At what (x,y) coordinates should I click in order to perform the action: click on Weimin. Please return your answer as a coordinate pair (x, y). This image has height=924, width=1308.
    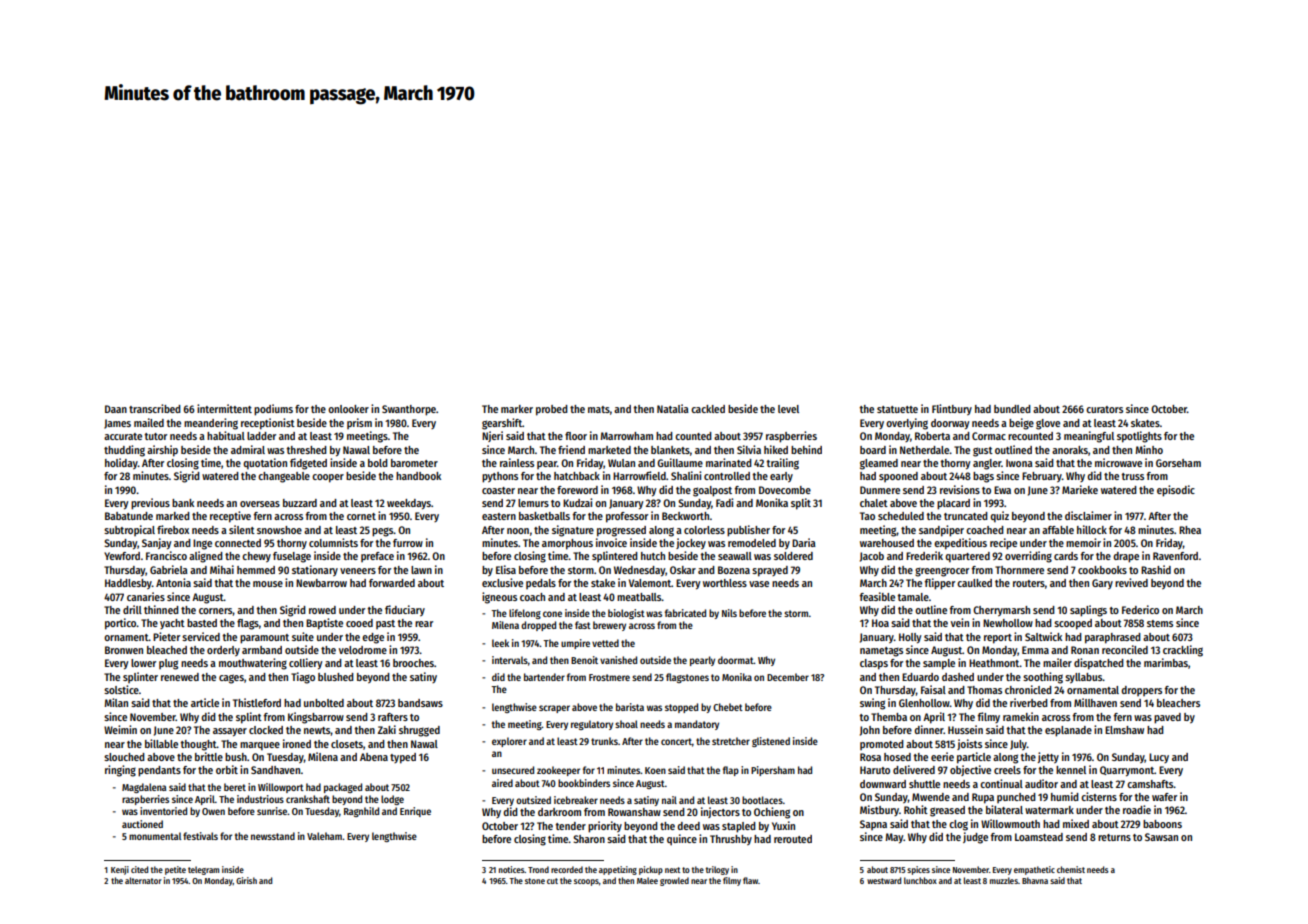
    Looking at the image, I should click on (120, 729).
